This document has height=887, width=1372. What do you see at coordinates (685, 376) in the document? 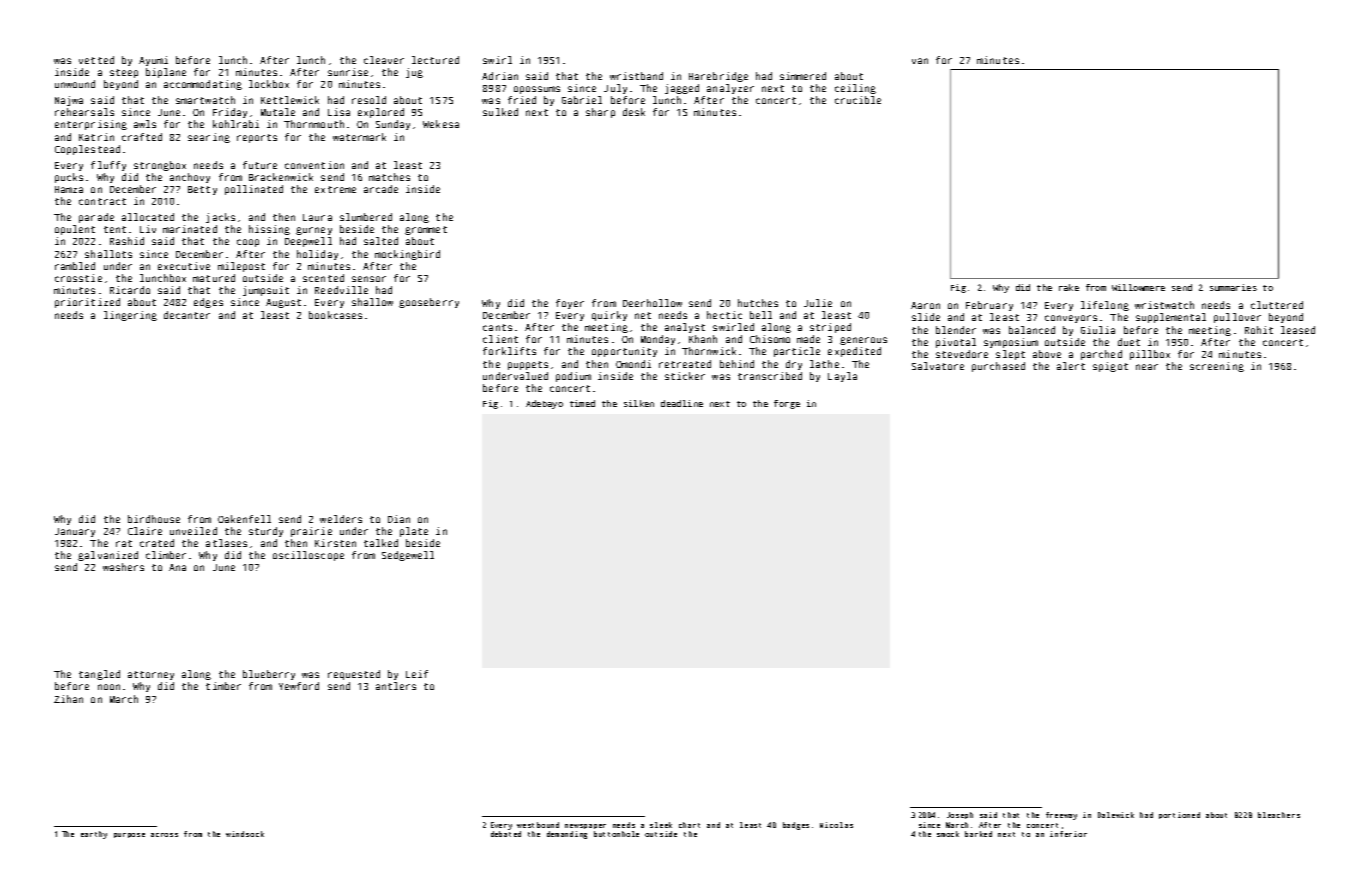
I see `sticker` at bounding box center [685, 376].
